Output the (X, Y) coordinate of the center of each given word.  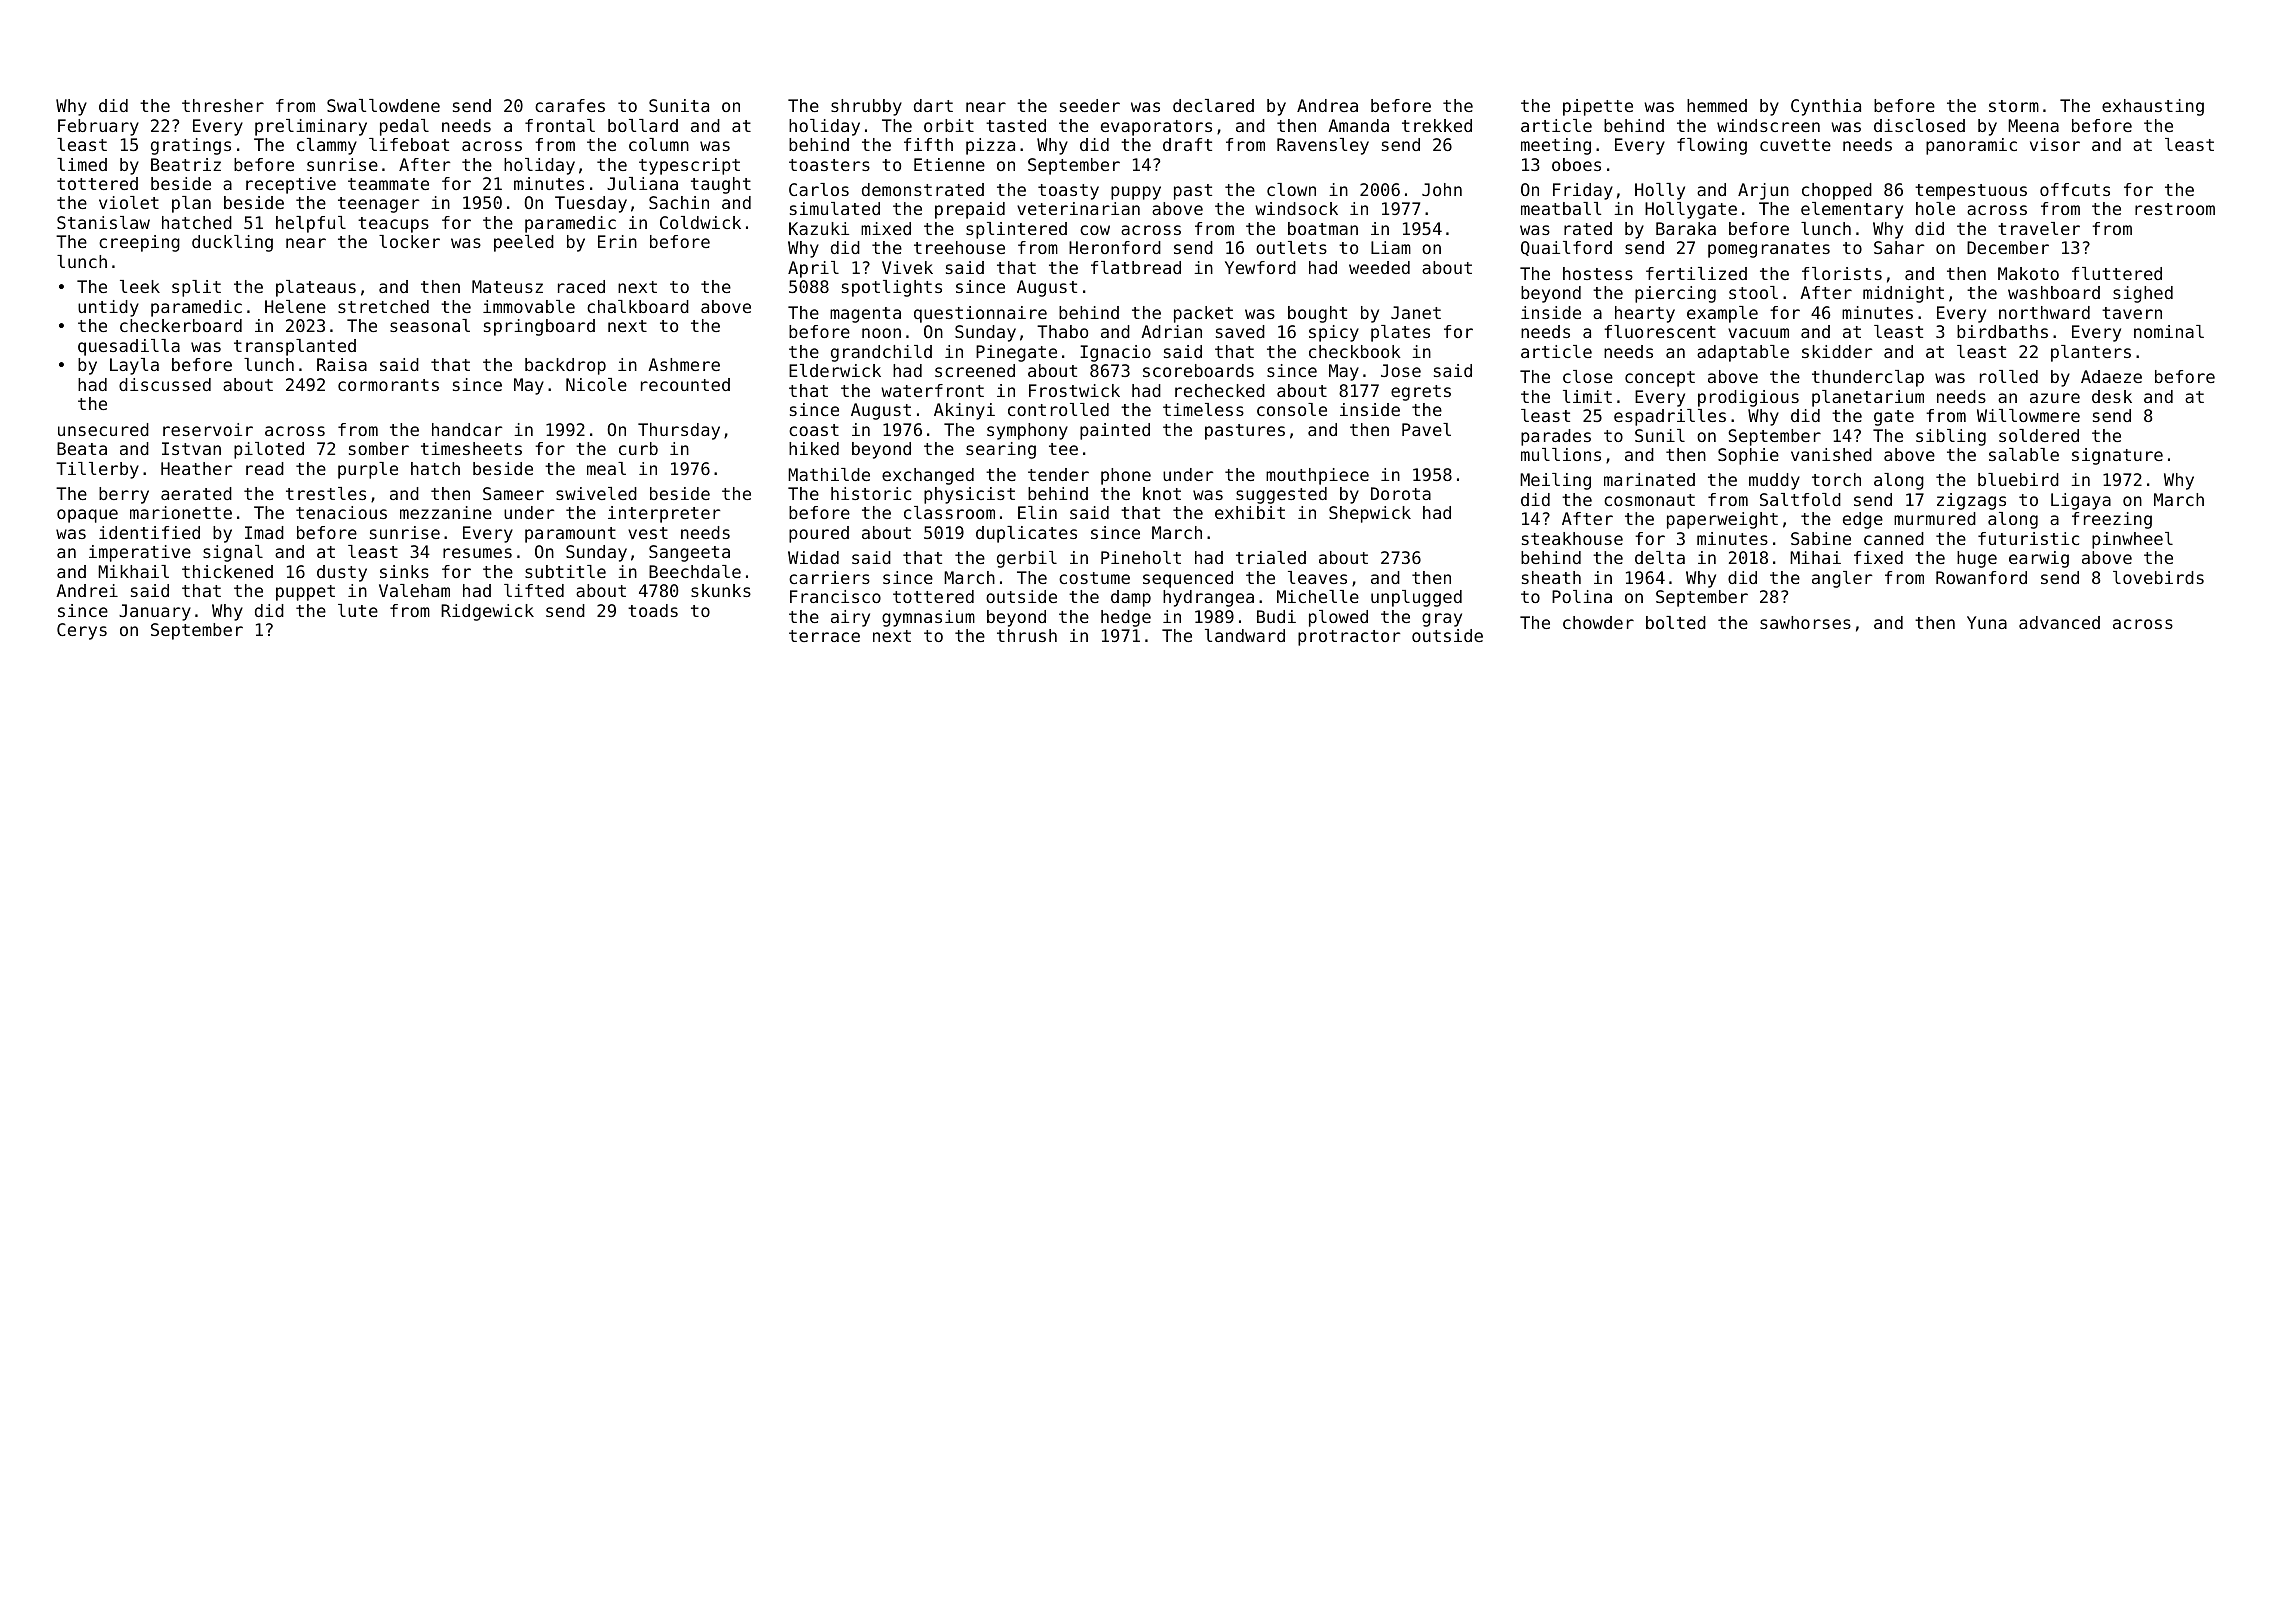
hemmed (1717, 105)
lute (358, 610)
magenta (865, 315)
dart (933, 105)
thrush (1027, 635)
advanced (2059, 622)
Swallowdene (383, 105)
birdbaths (2002, 331)
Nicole (596, 384)
